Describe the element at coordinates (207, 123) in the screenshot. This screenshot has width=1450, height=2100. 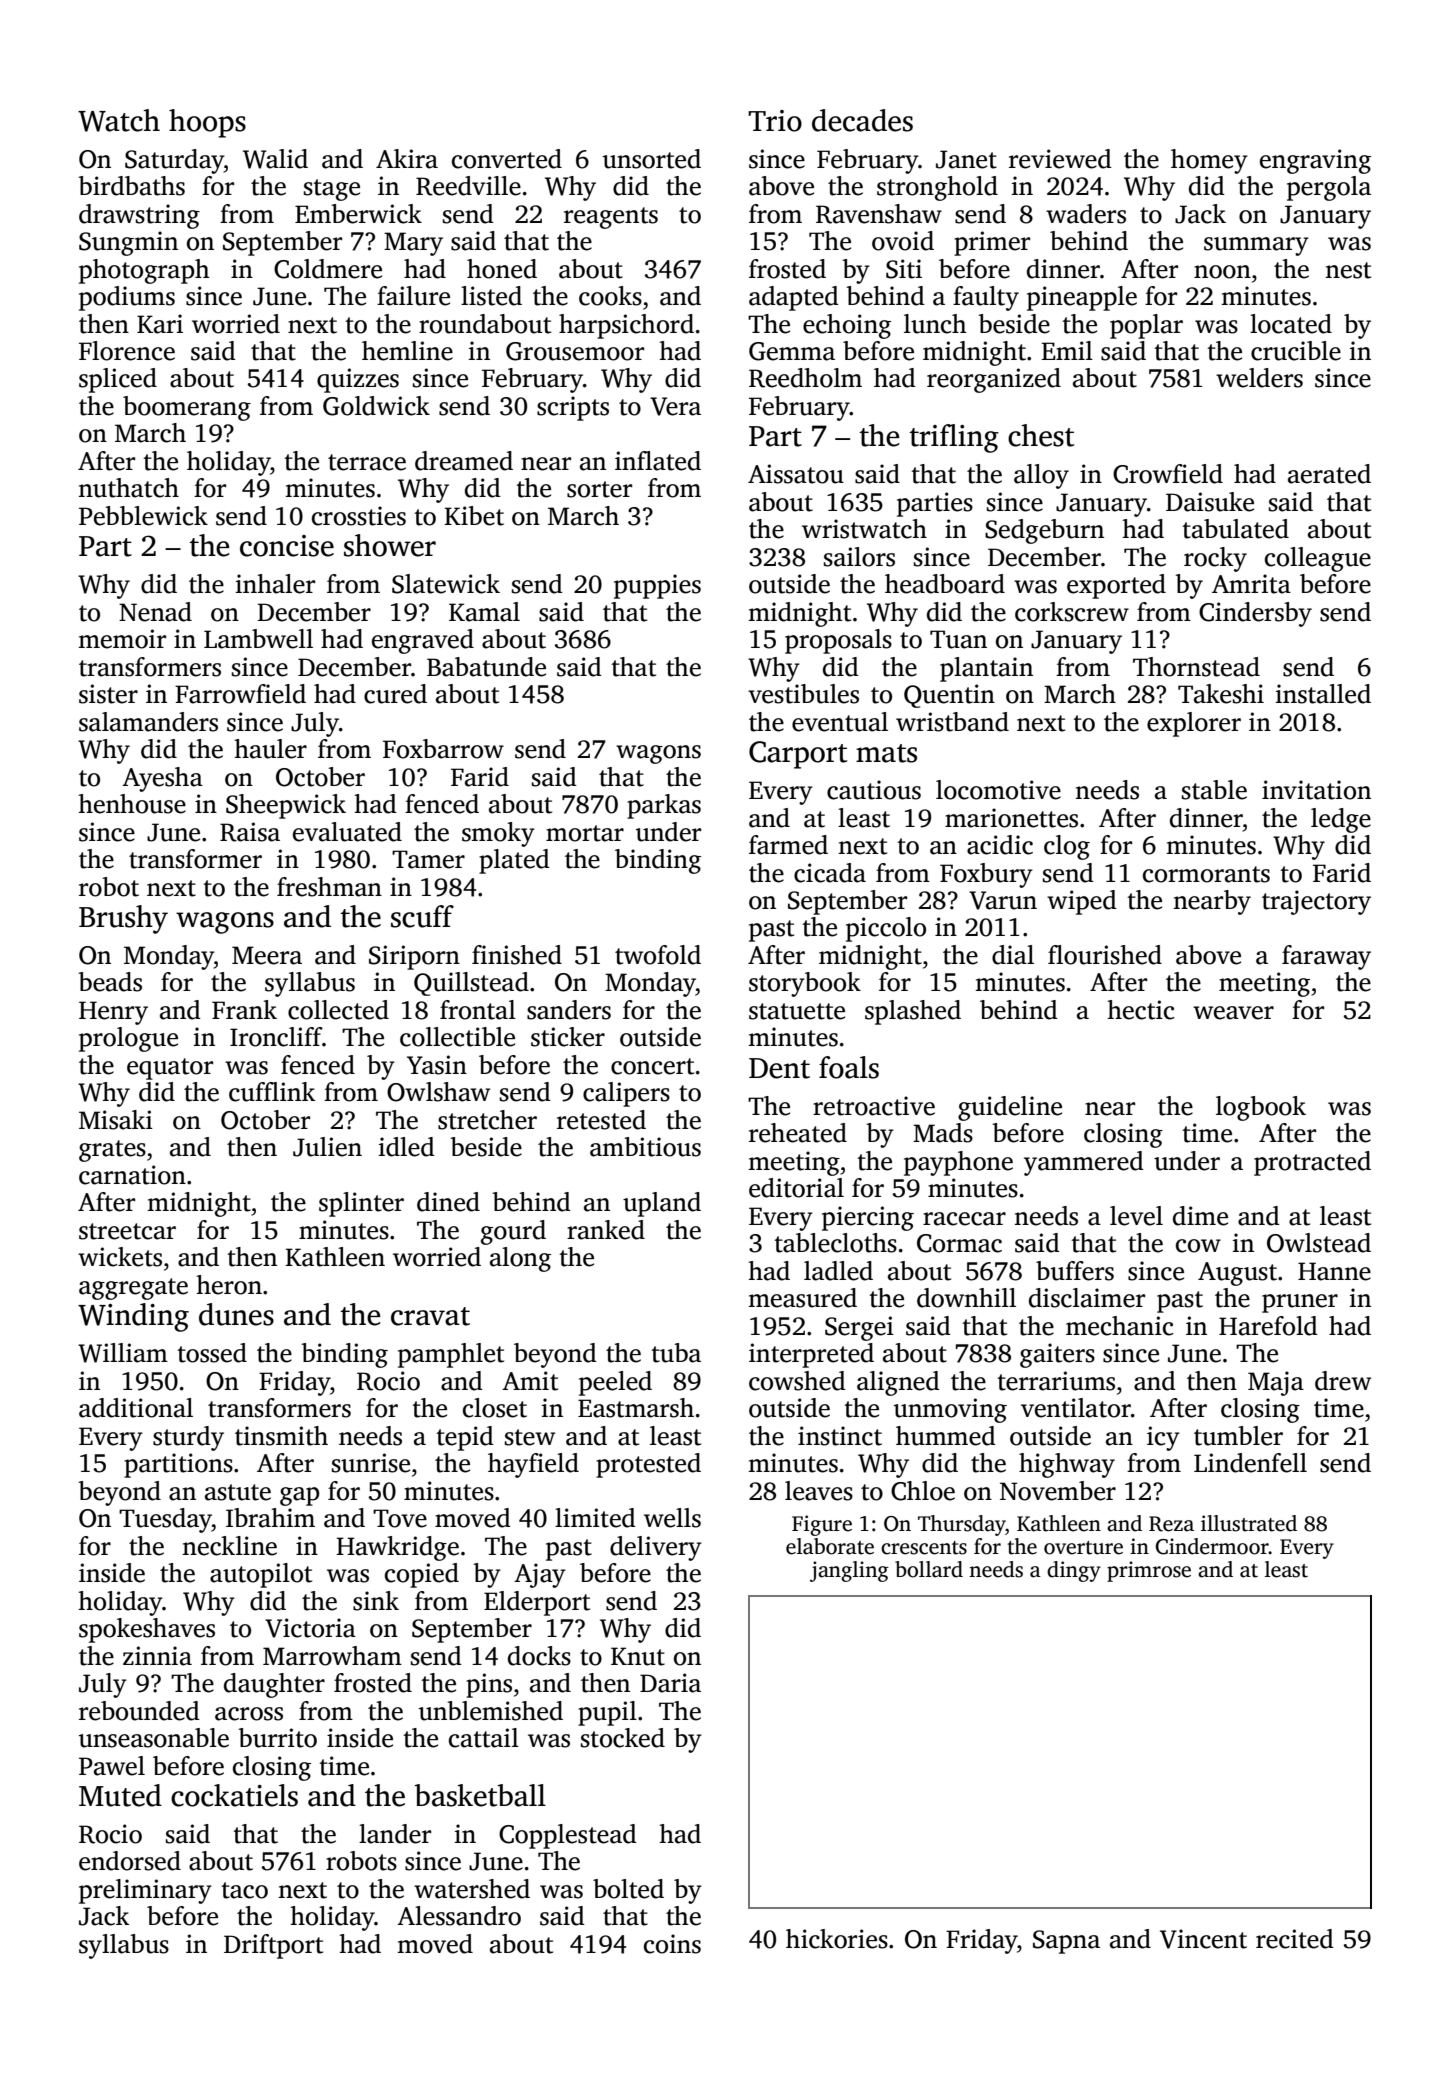
I see `hoops` at that location.
